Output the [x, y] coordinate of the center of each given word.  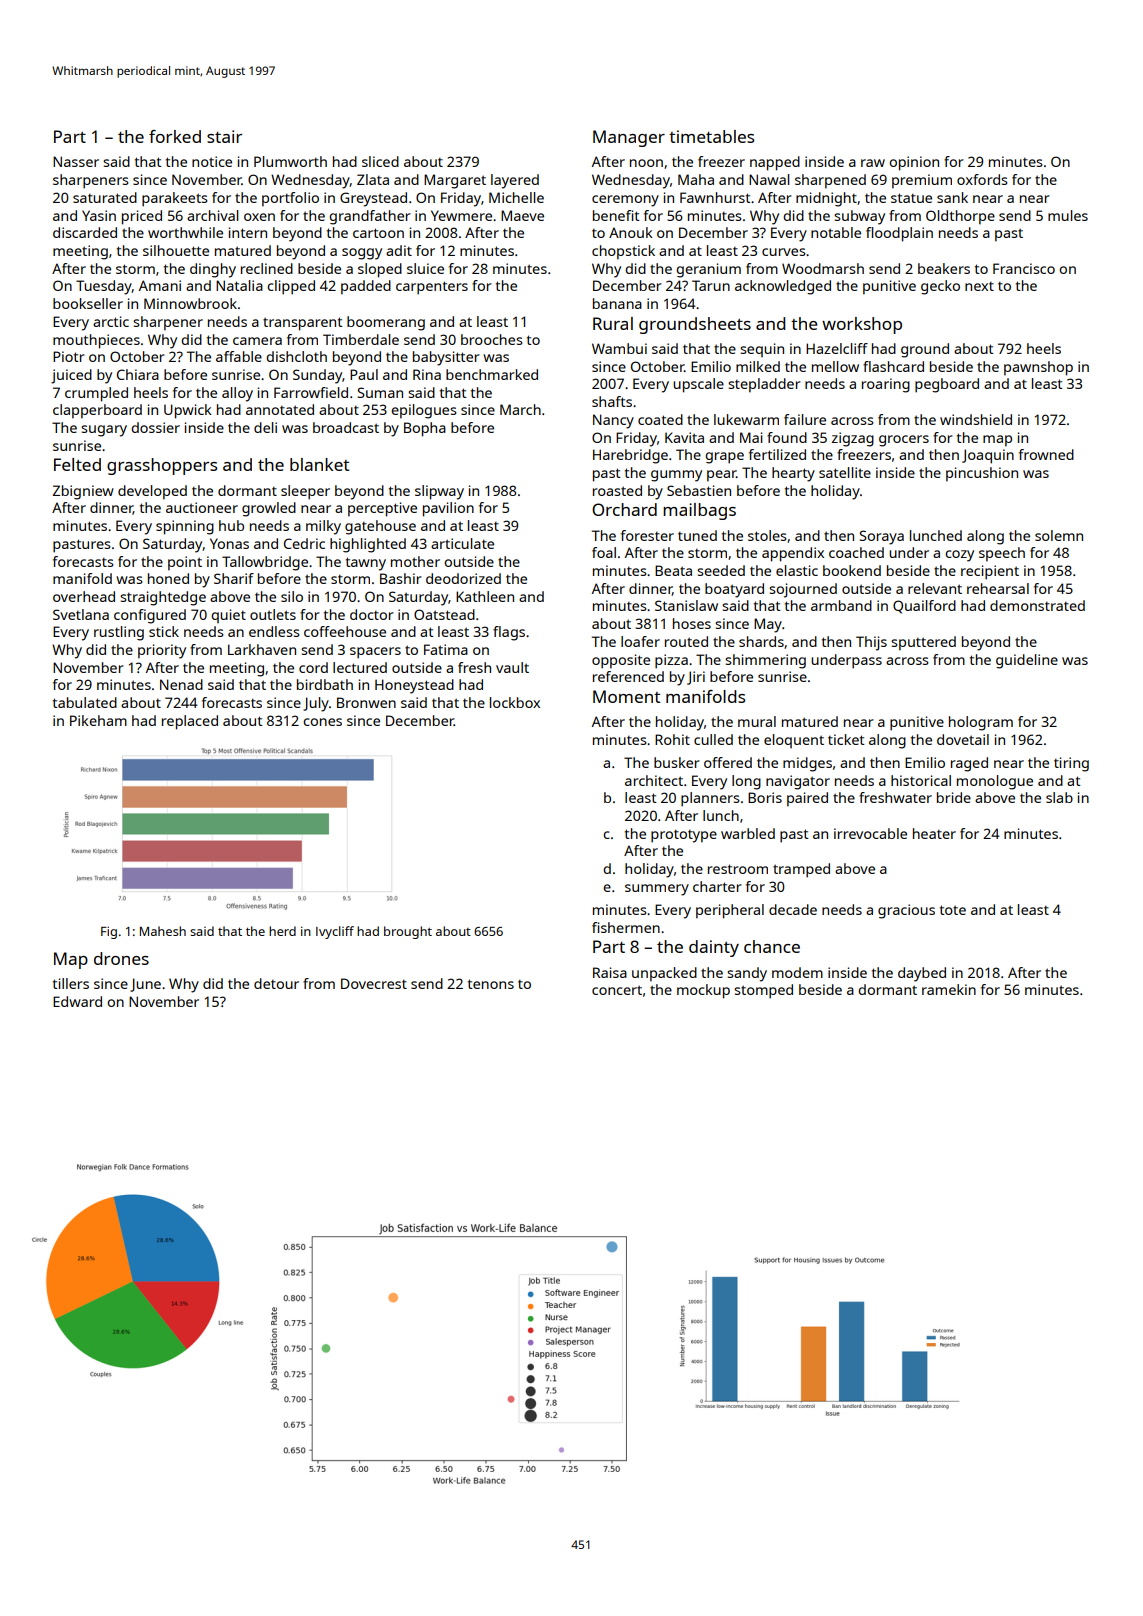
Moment [626, 696]
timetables [711, 136]
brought [408, 932]
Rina [427, 374]
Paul [364, 374]
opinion [914, 163]
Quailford [924, 607]
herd [282, 931]
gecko [940, 287]
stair [224, 136]
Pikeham [98, 720]
